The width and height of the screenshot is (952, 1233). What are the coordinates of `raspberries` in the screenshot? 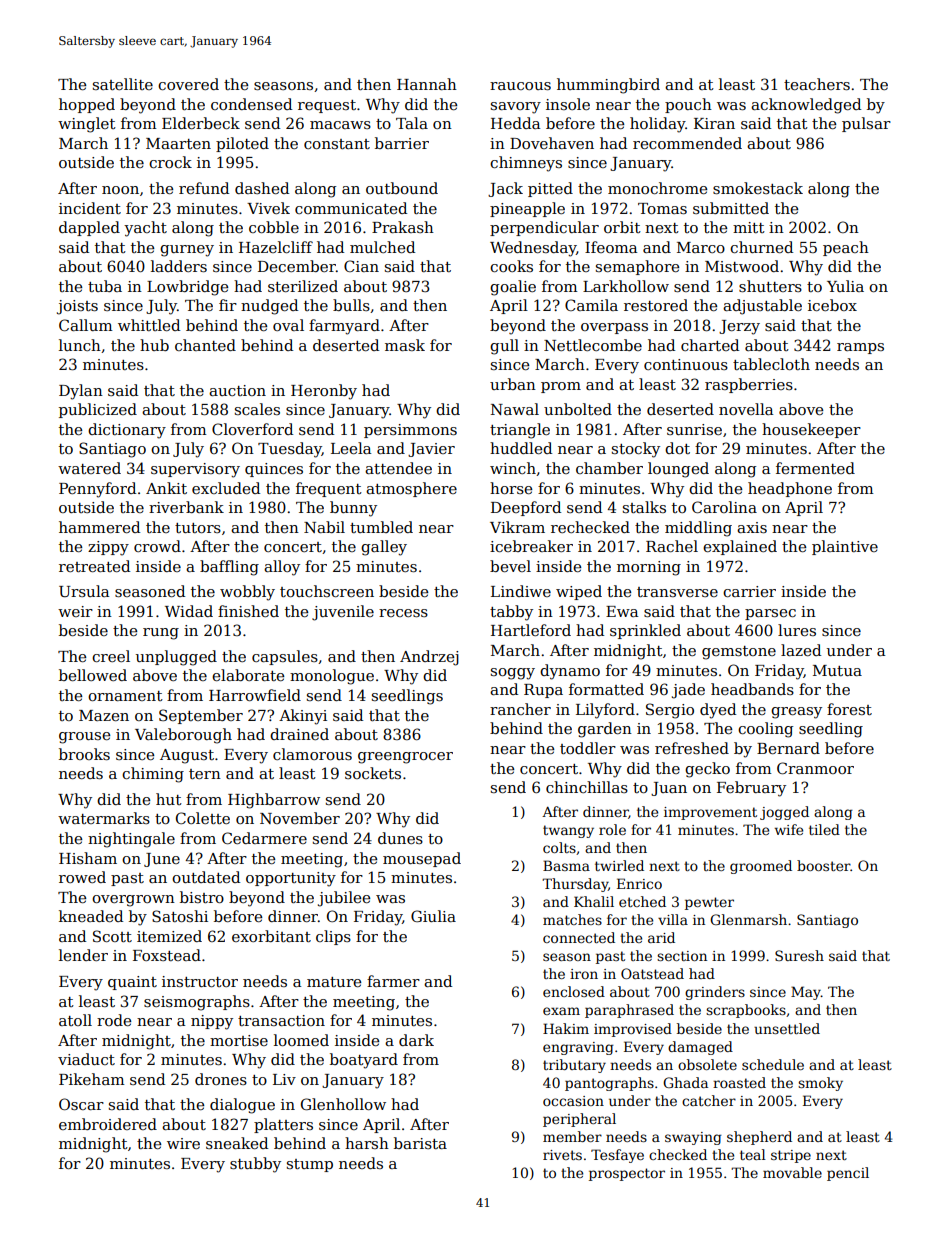 It's located at (749, 385).
